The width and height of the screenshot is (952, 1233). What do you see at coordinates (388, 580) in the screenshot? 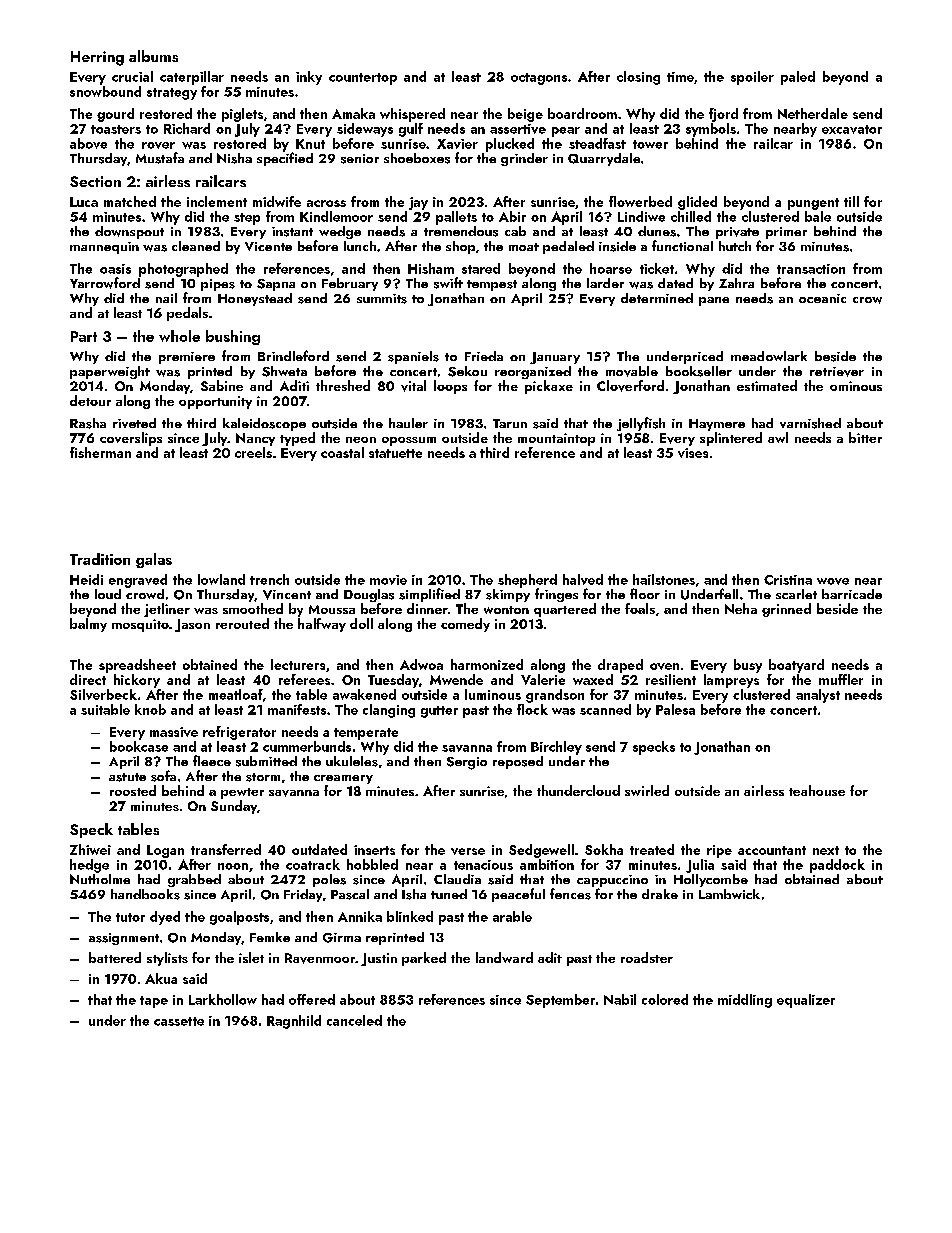
I see `movie` at bounding box center [388, 580].
